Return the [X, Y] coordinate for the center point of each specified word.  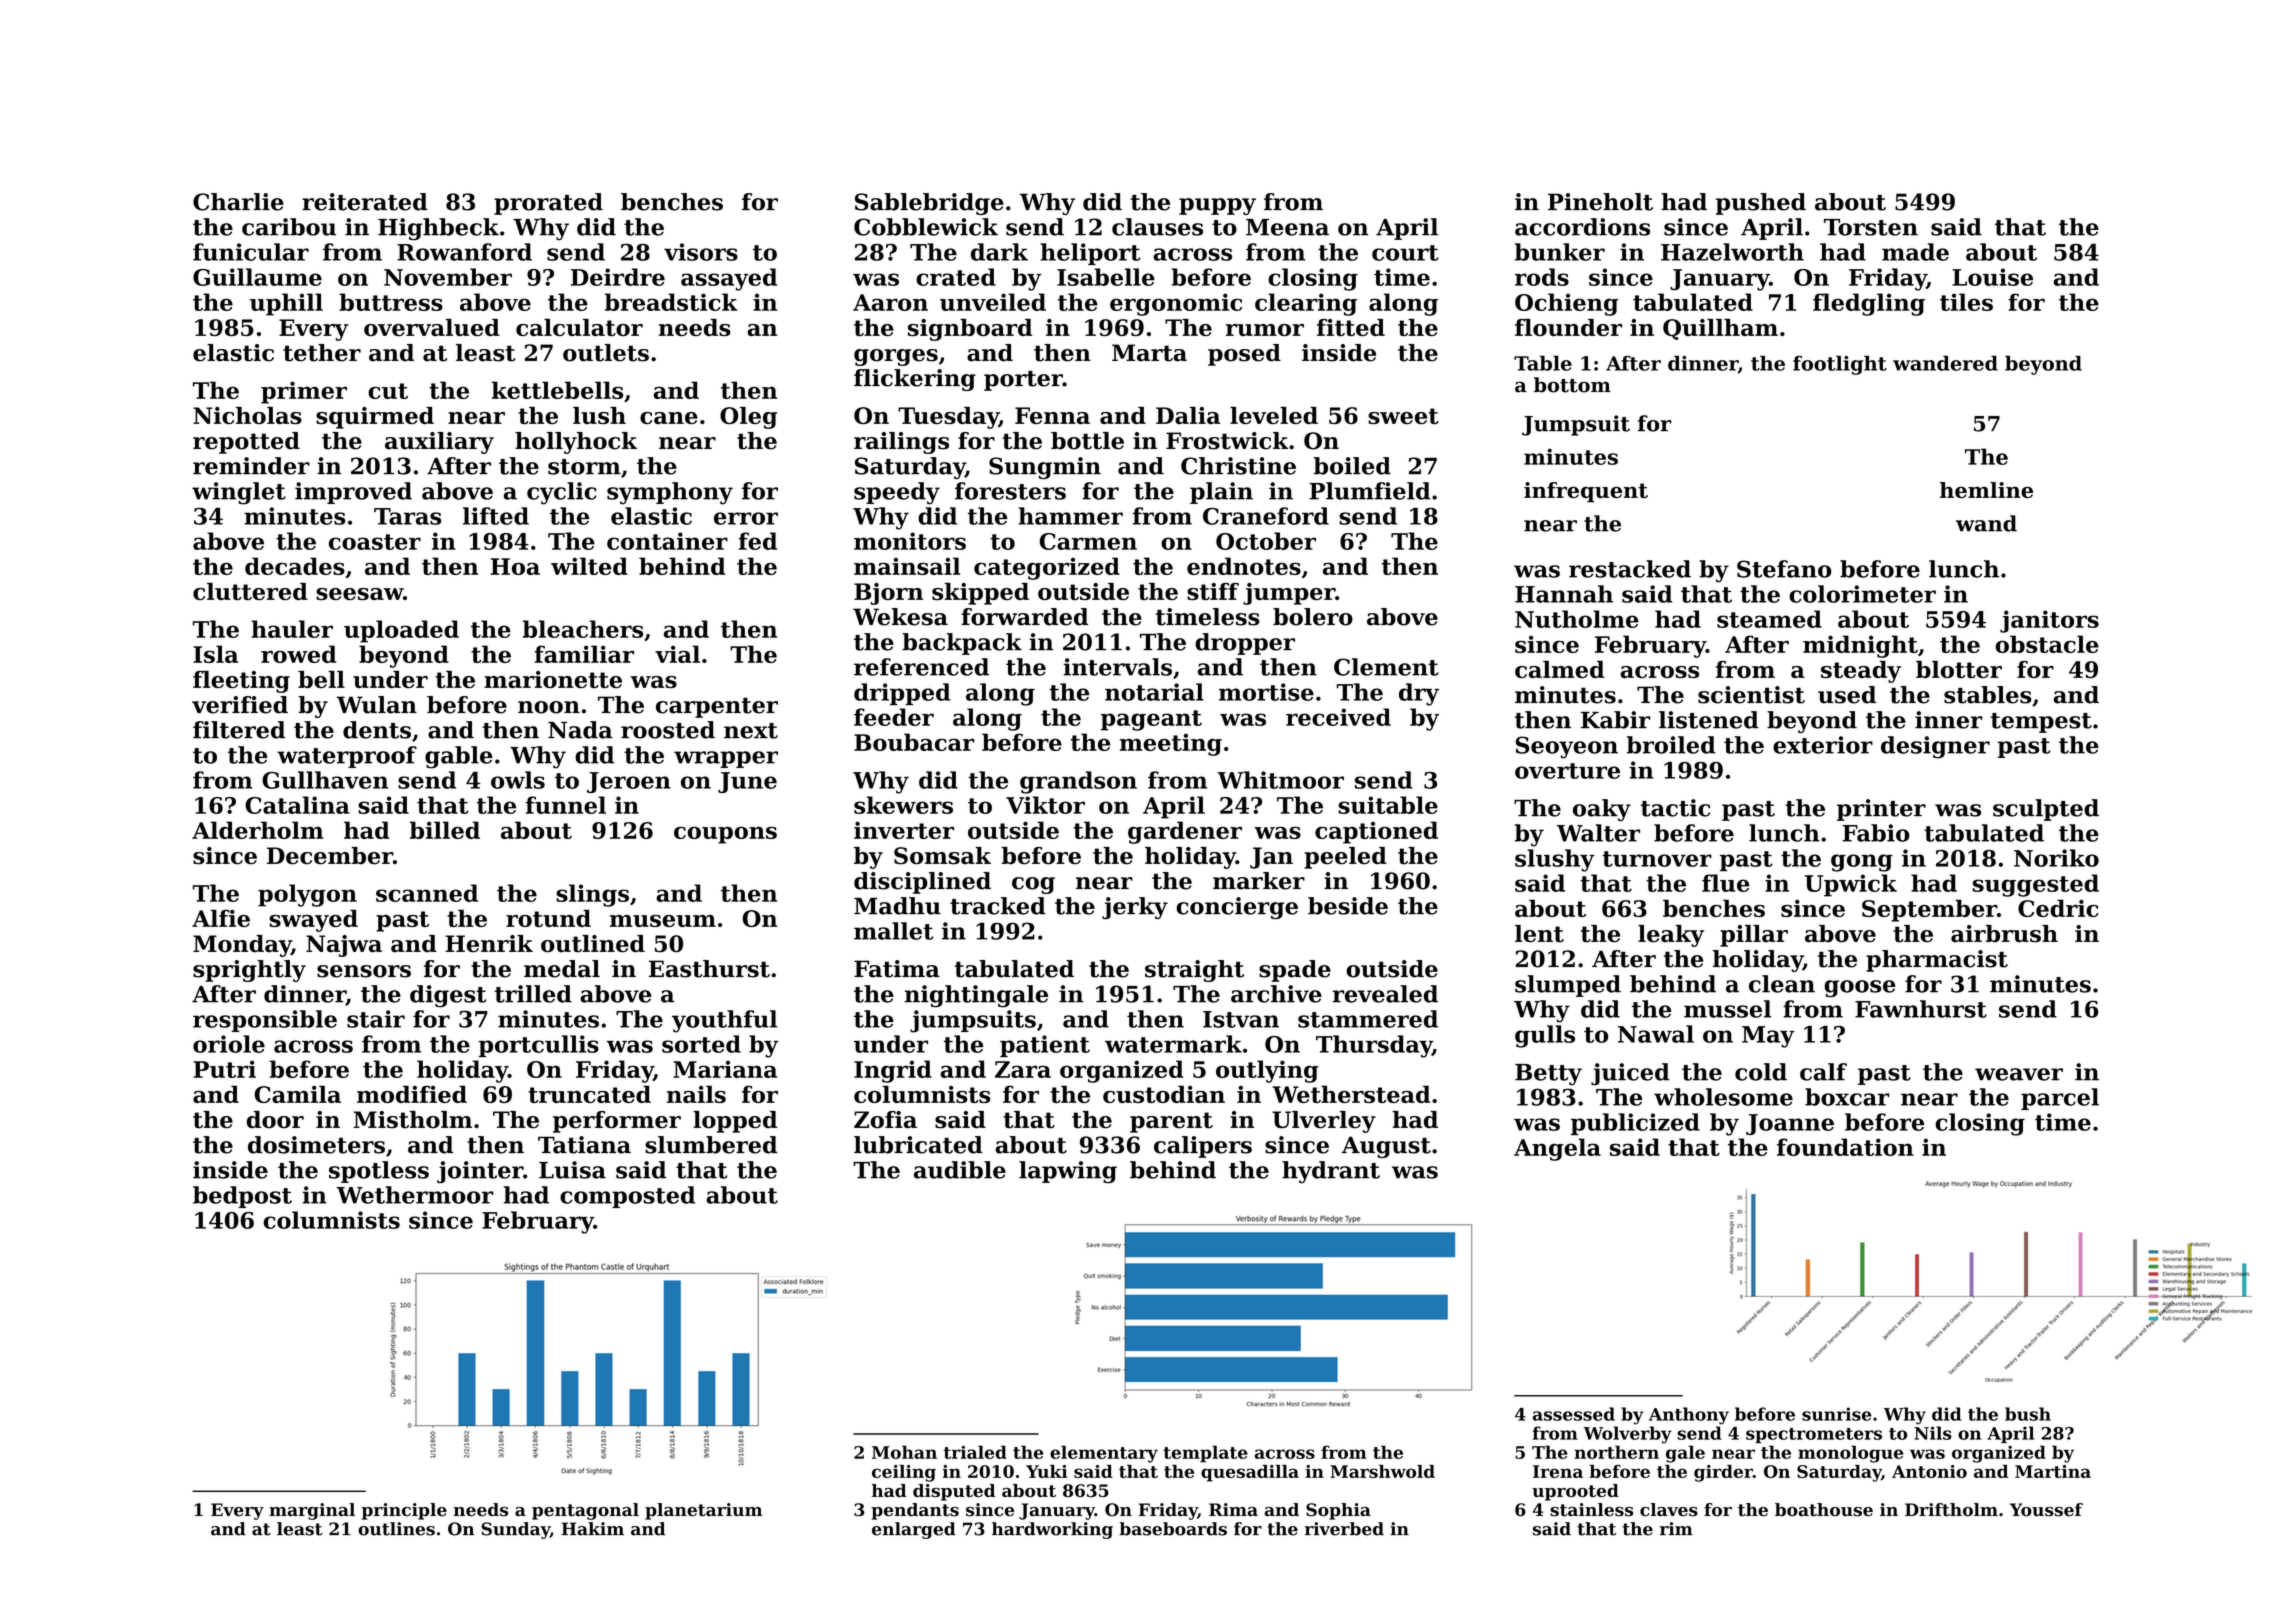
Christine [1238, 466]
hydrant [1331, 1172]
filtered [239, 730]
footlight [1840, 365]
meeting [1171, 744]
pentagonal [585, 1511]
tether [322, 353]
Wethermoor [414, 1195]
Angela [1557, 1149]
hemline [1986, 490]
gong [1862, 863]
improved [353, 493]
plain [1221, 493]
